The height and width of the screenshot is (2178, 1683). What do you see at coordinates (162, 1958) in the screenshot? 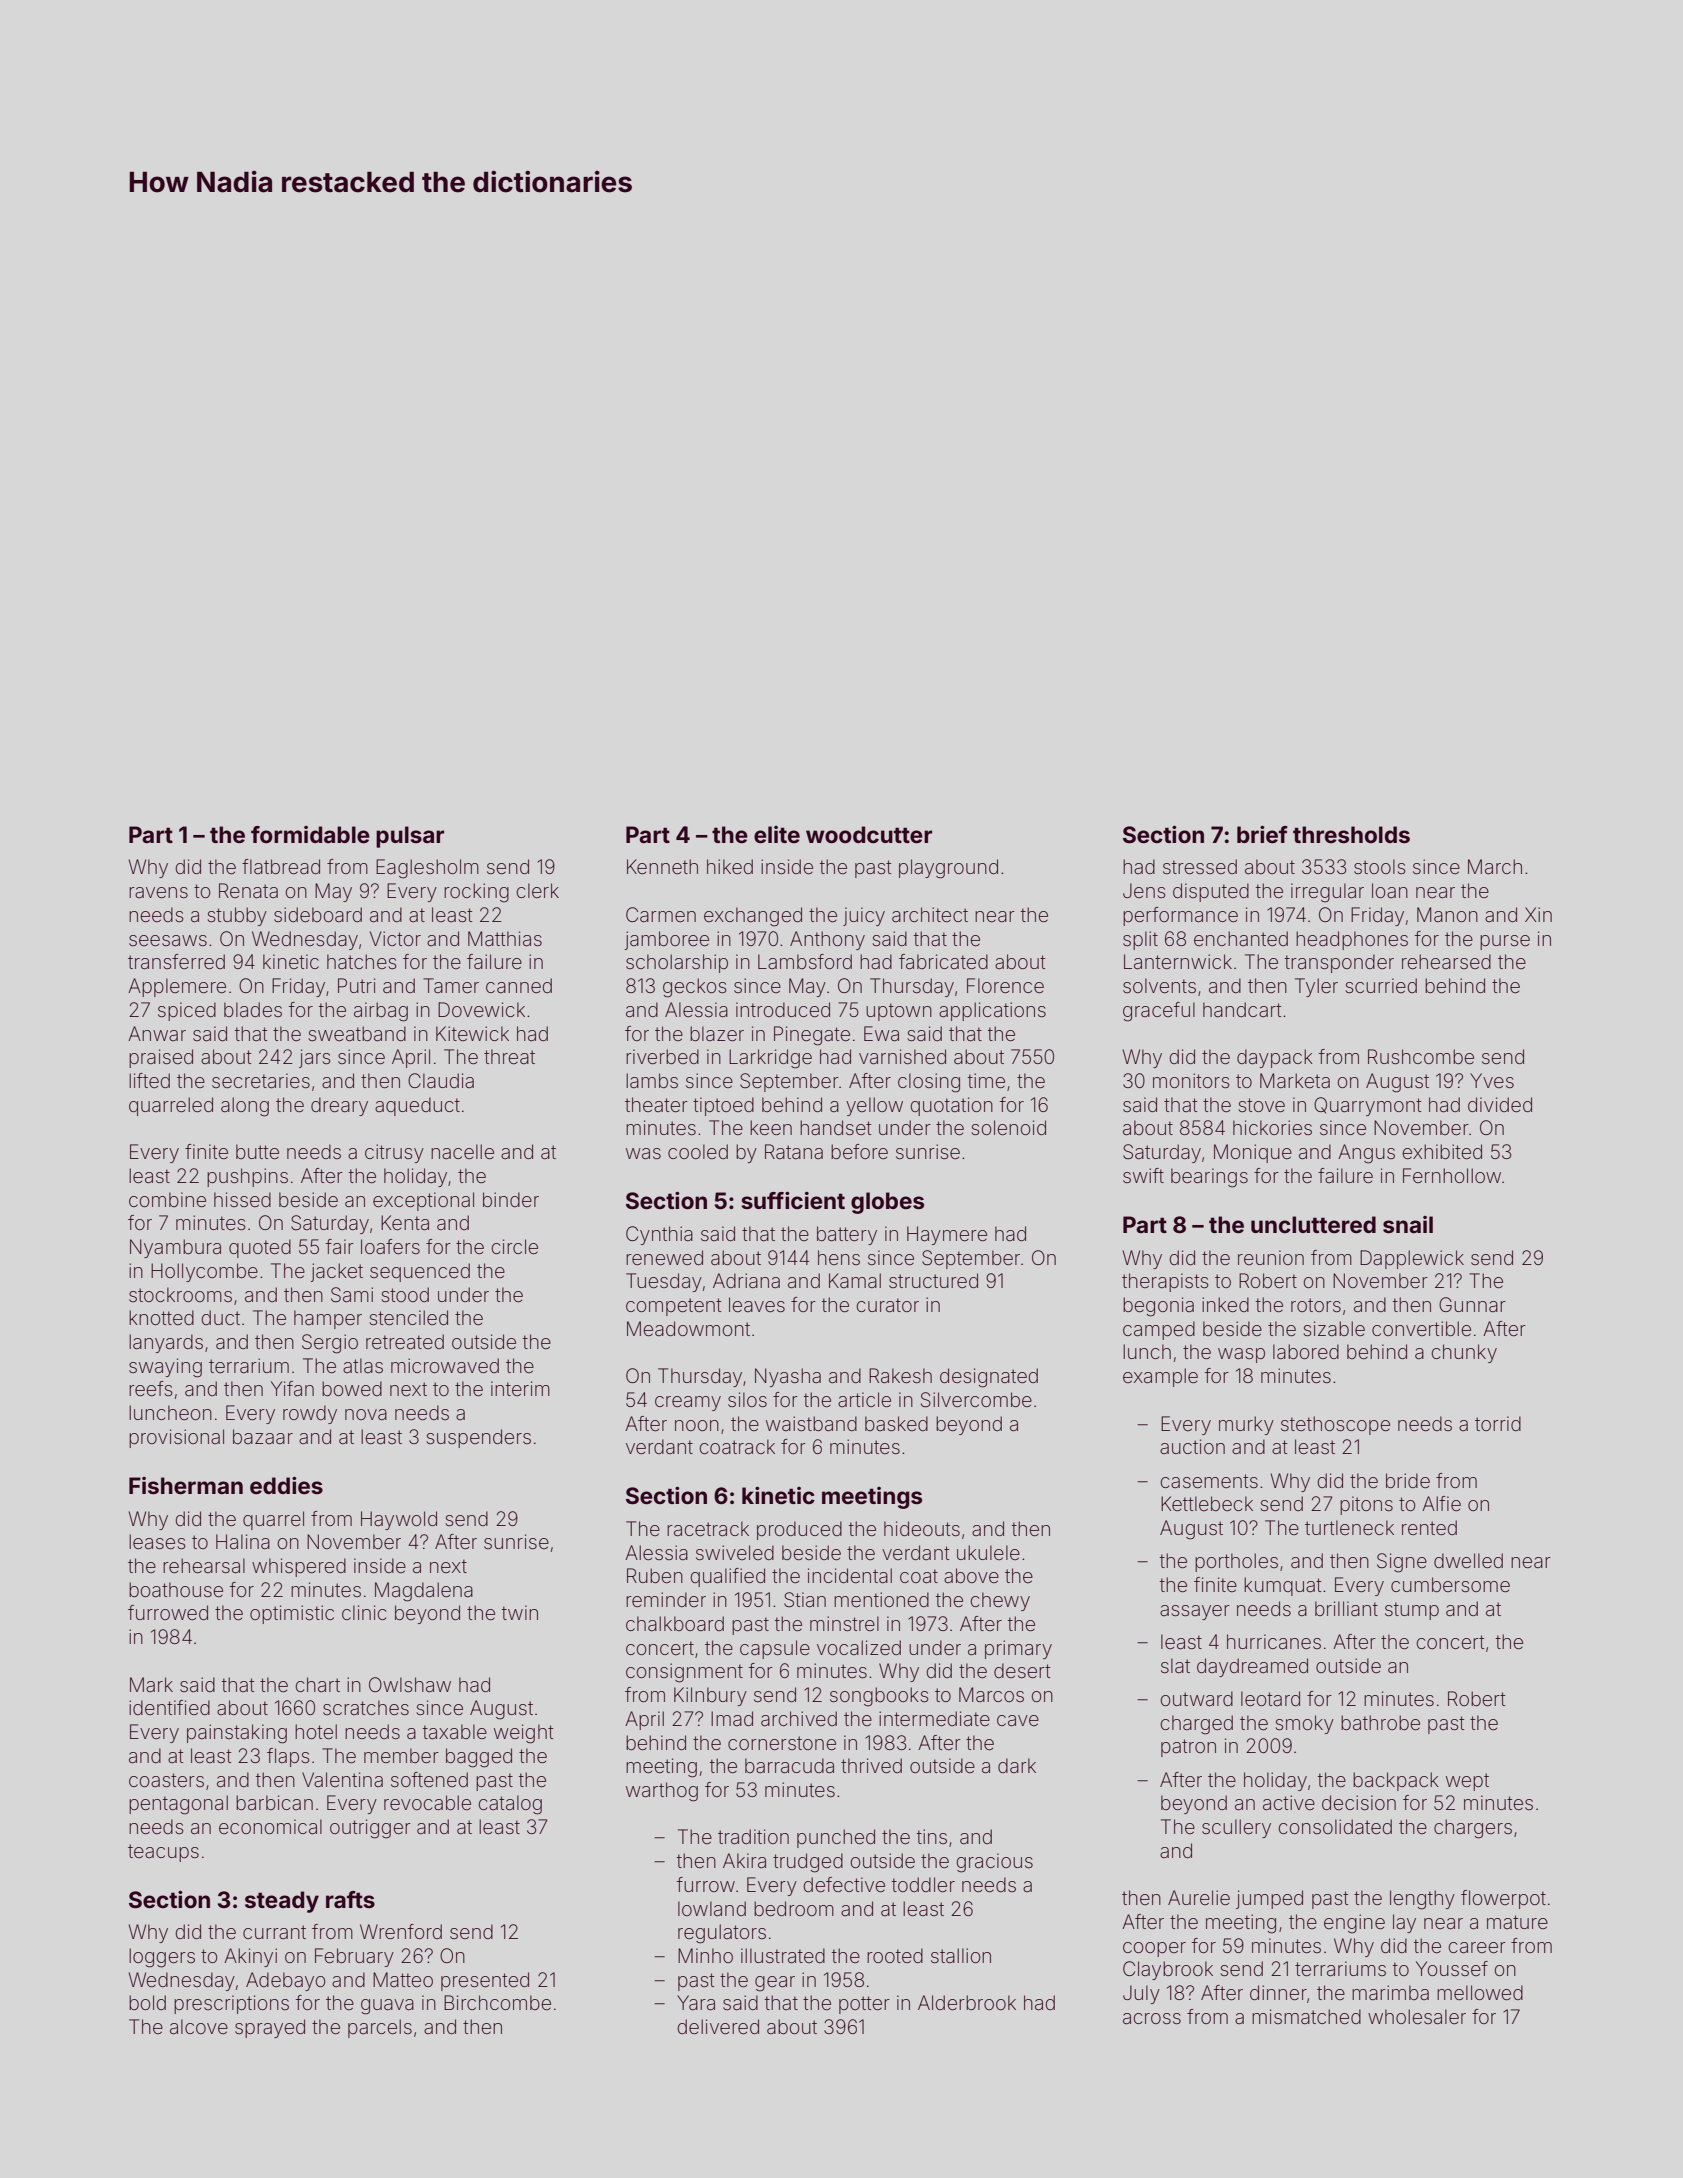
I see `loggers` at bounding box center [162, 1958].
